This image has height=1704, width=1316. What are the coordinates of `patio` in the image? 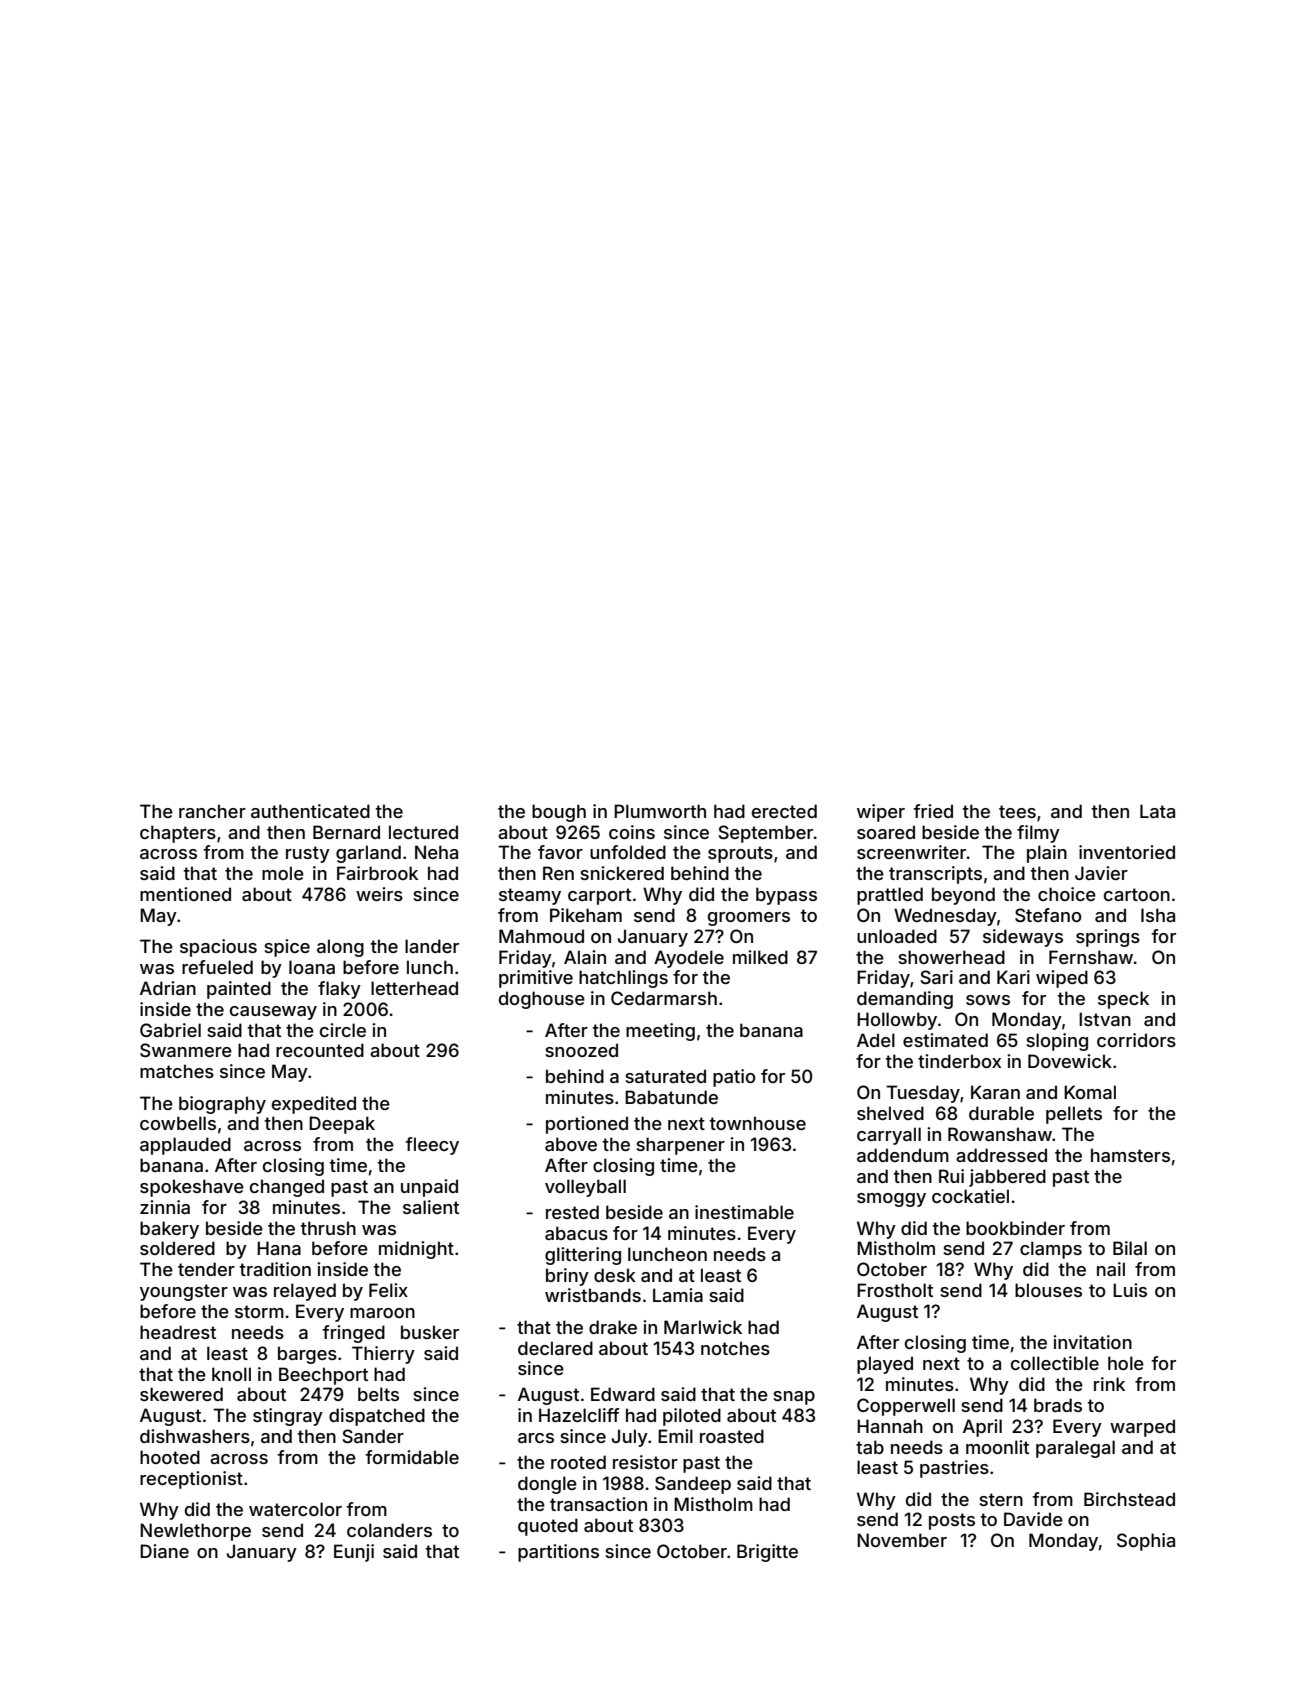 It's located at (734, 1078).
